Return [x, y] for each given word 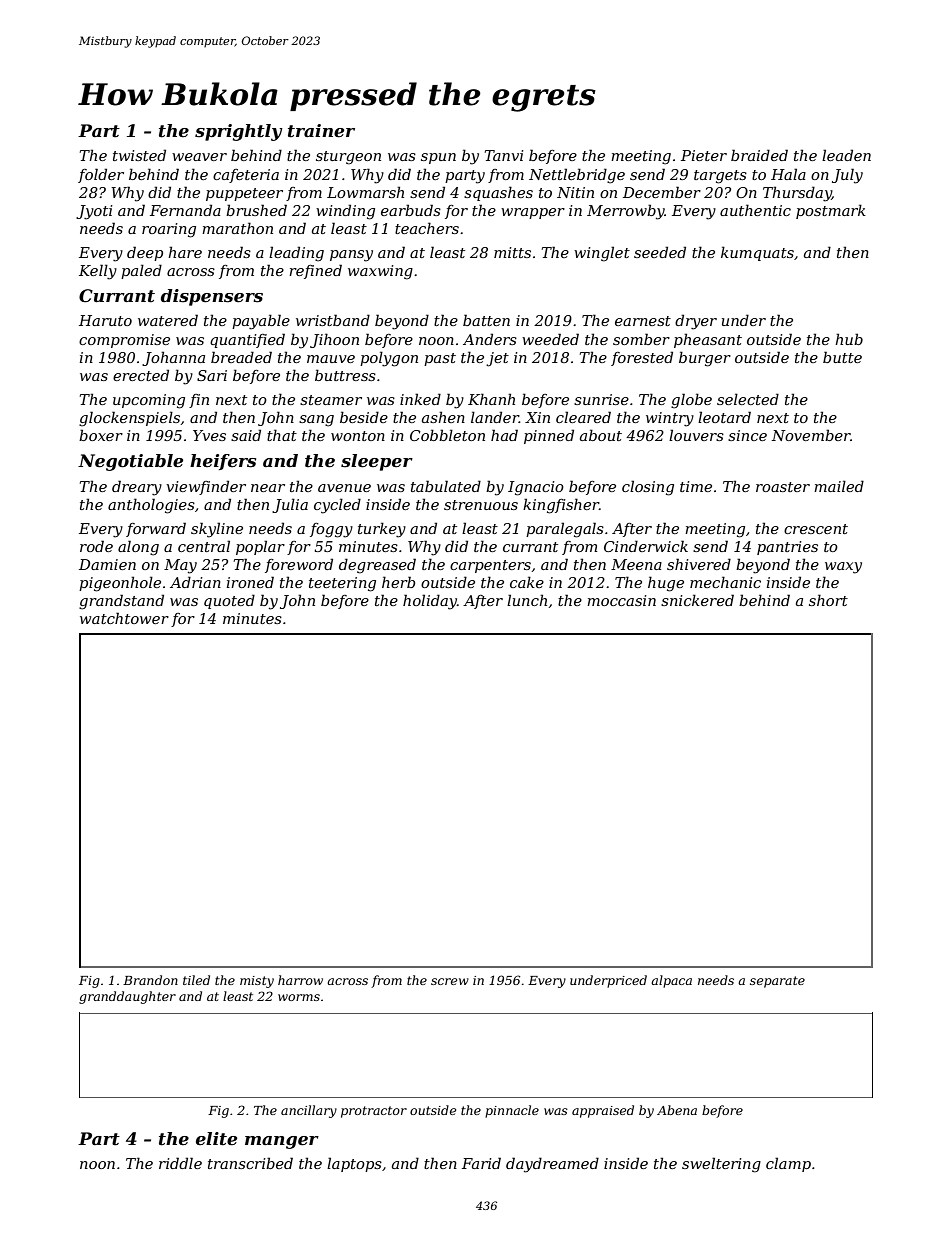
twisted [139, 155]
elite [216, 1139]
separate [777, 982]
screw [450, 981]
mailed [839, 486]
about [601, 435]
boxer [101, 435]
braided [759, 155]
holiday [430, 602]
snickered [697, 600]
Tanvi [504, 155]
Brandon [150, 980]
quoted [229, 601]
